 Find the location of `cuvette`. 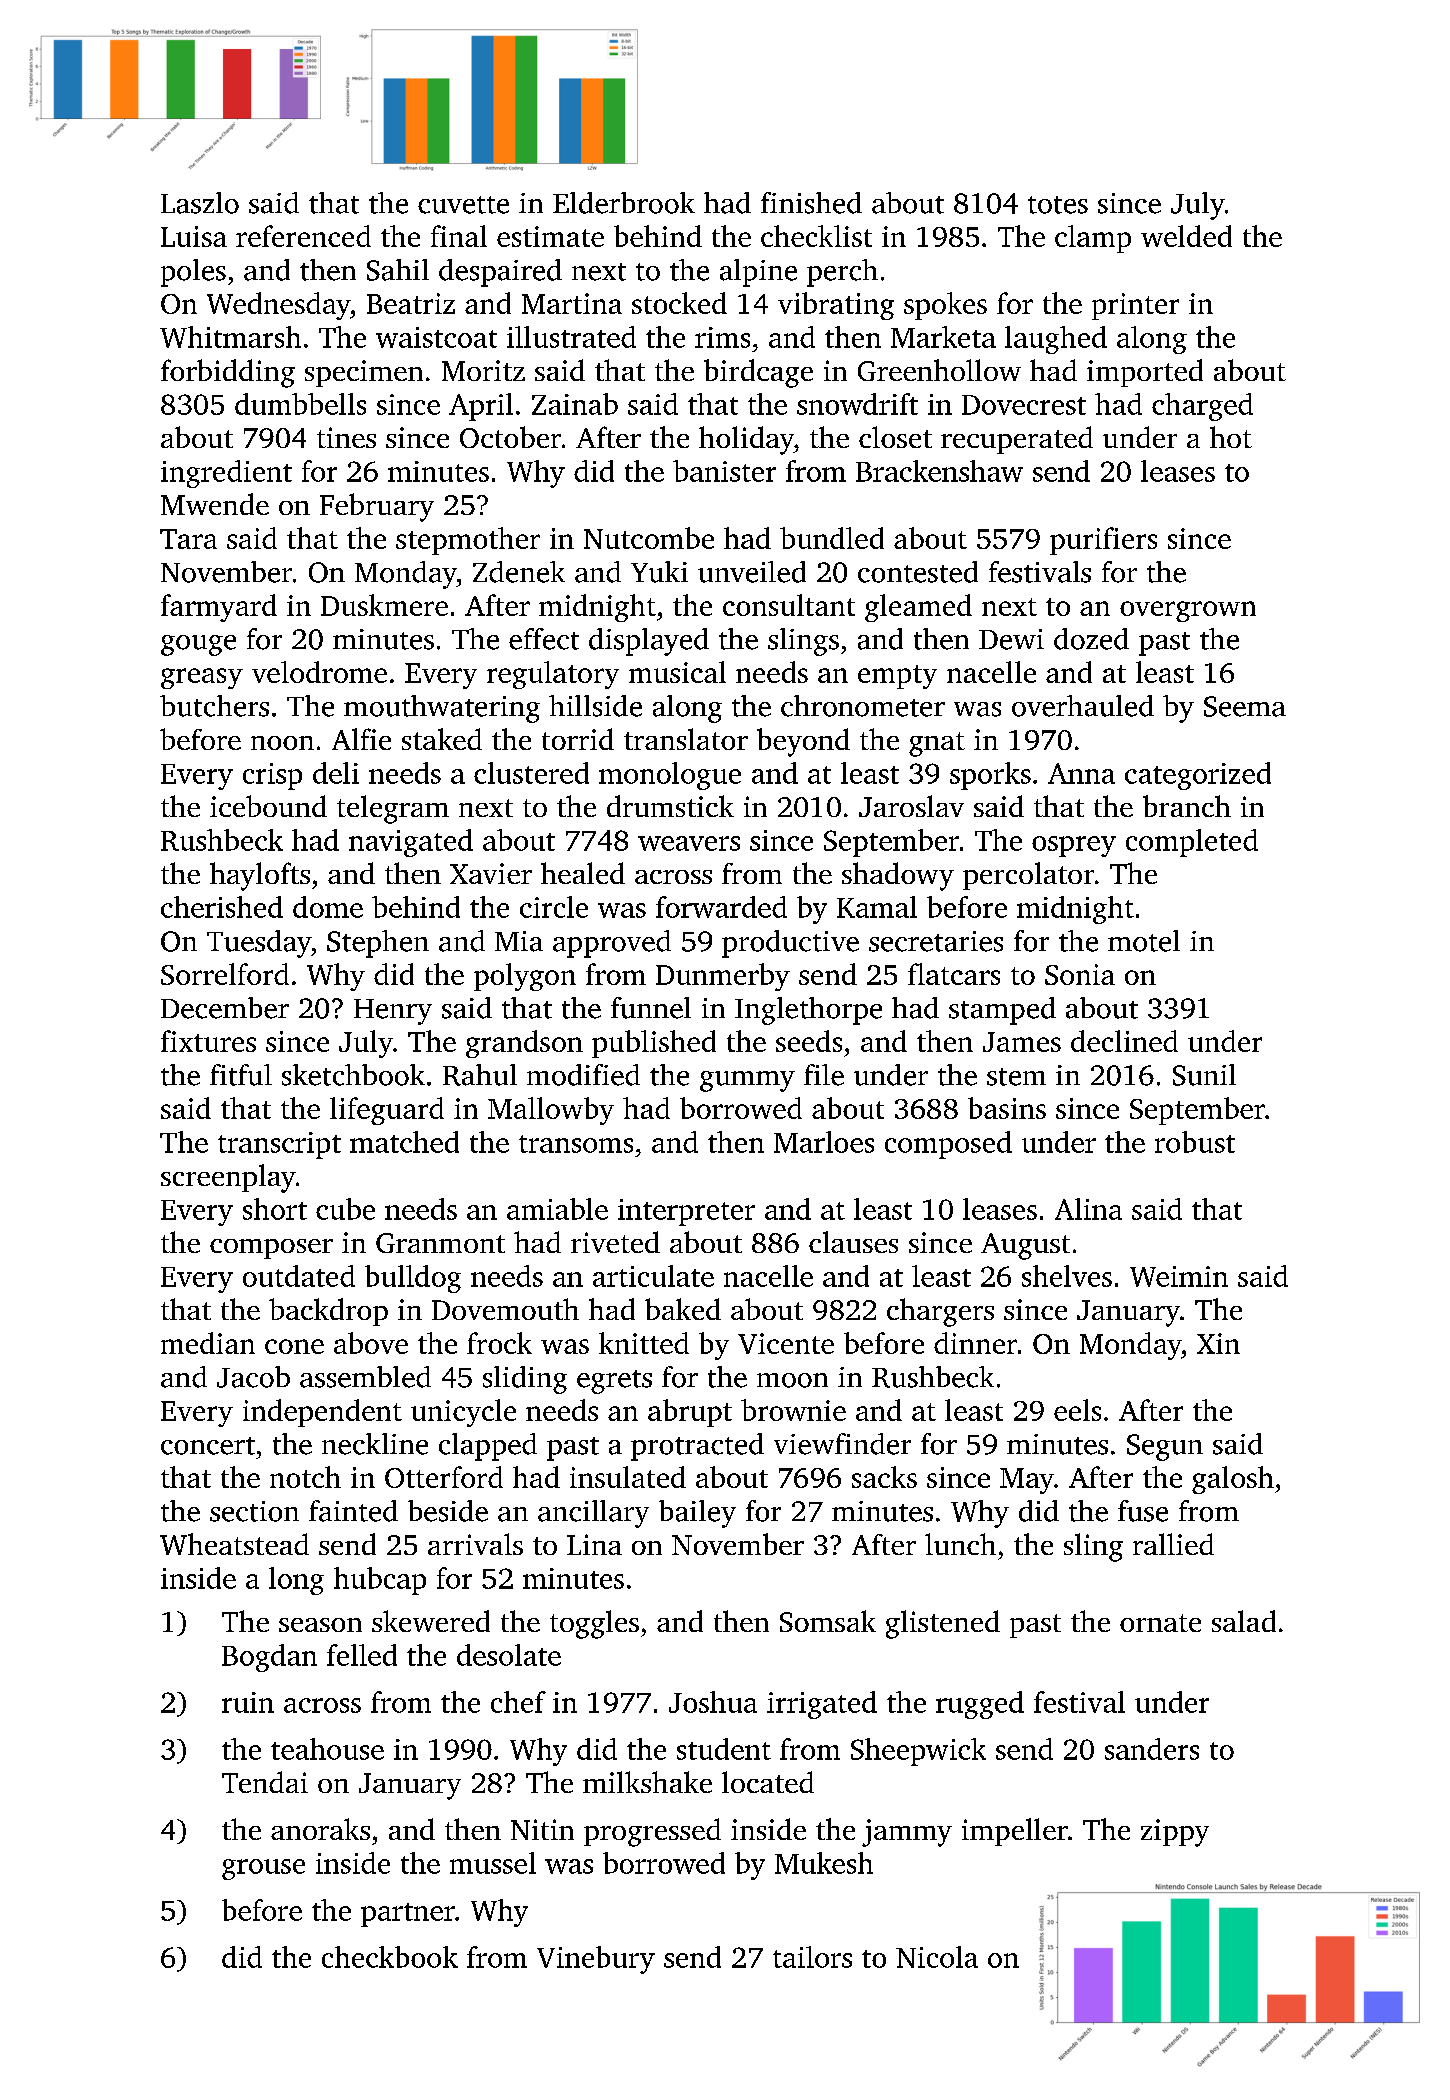

cuvette is located at coordinates (463, 205).
